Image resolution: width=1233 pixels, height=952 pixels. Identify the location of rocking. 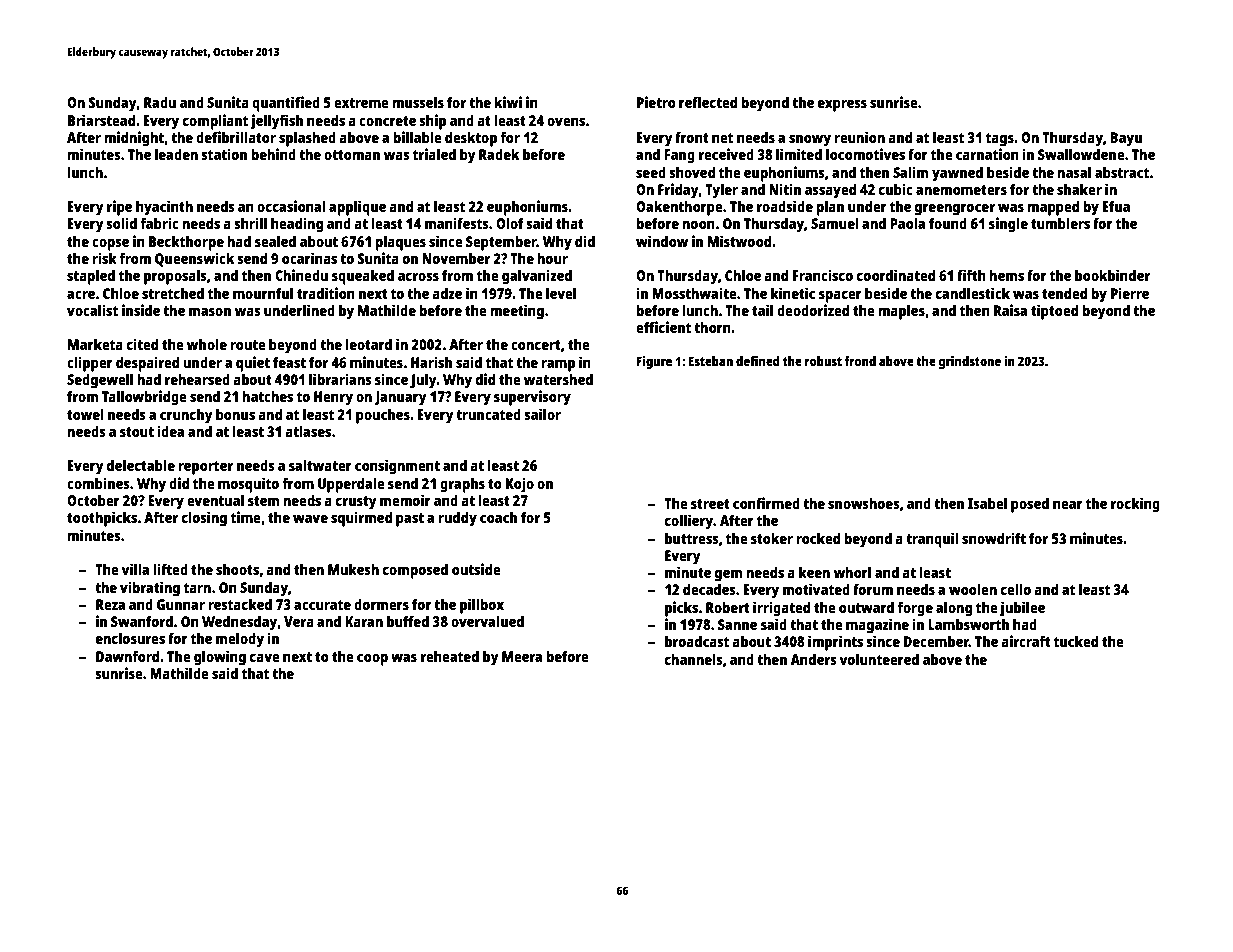
(1135, 505).
